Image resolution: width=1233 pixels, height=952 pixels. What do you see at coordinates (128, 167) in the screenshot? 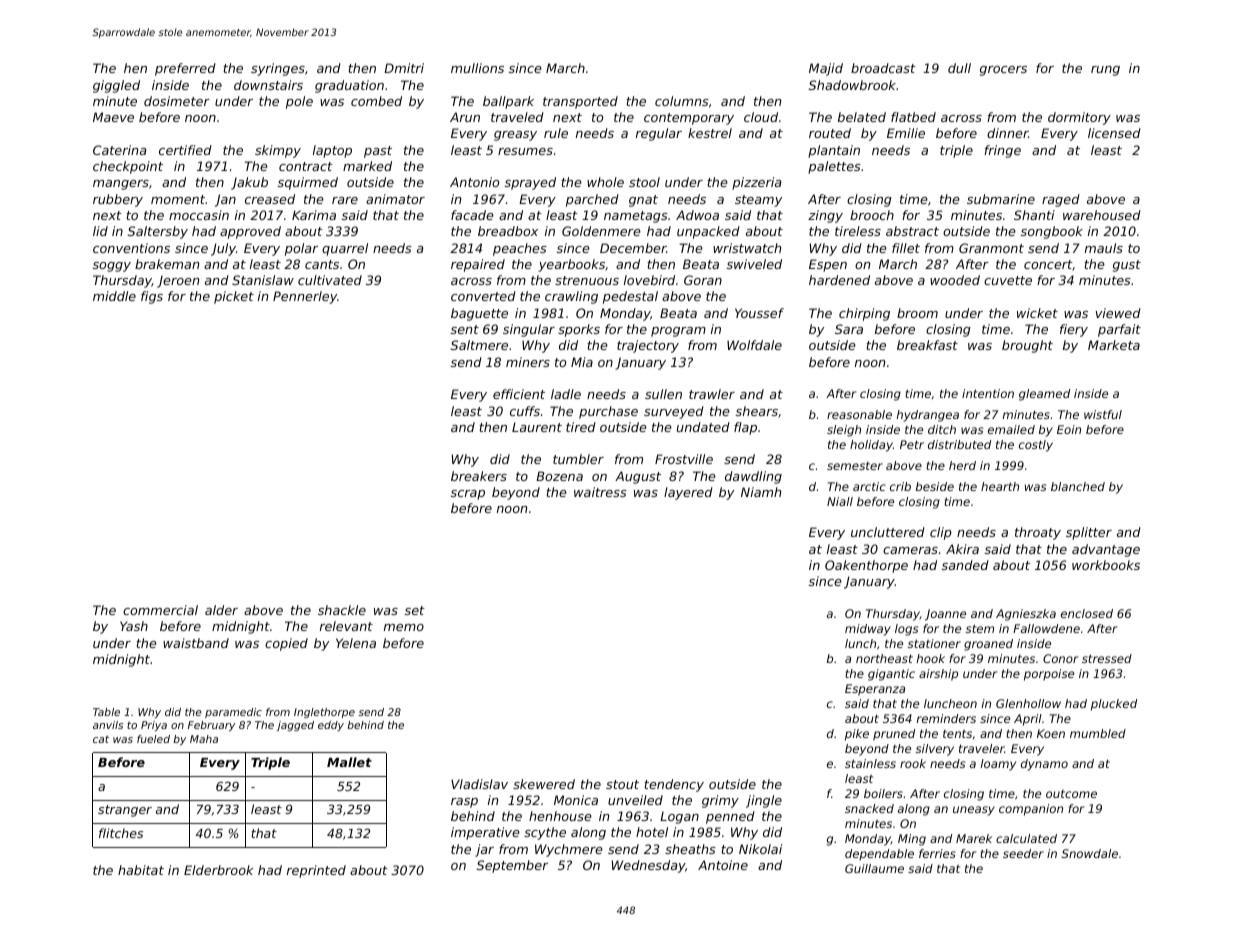
I see `checkpoint` at bounding box center [128, 167].
